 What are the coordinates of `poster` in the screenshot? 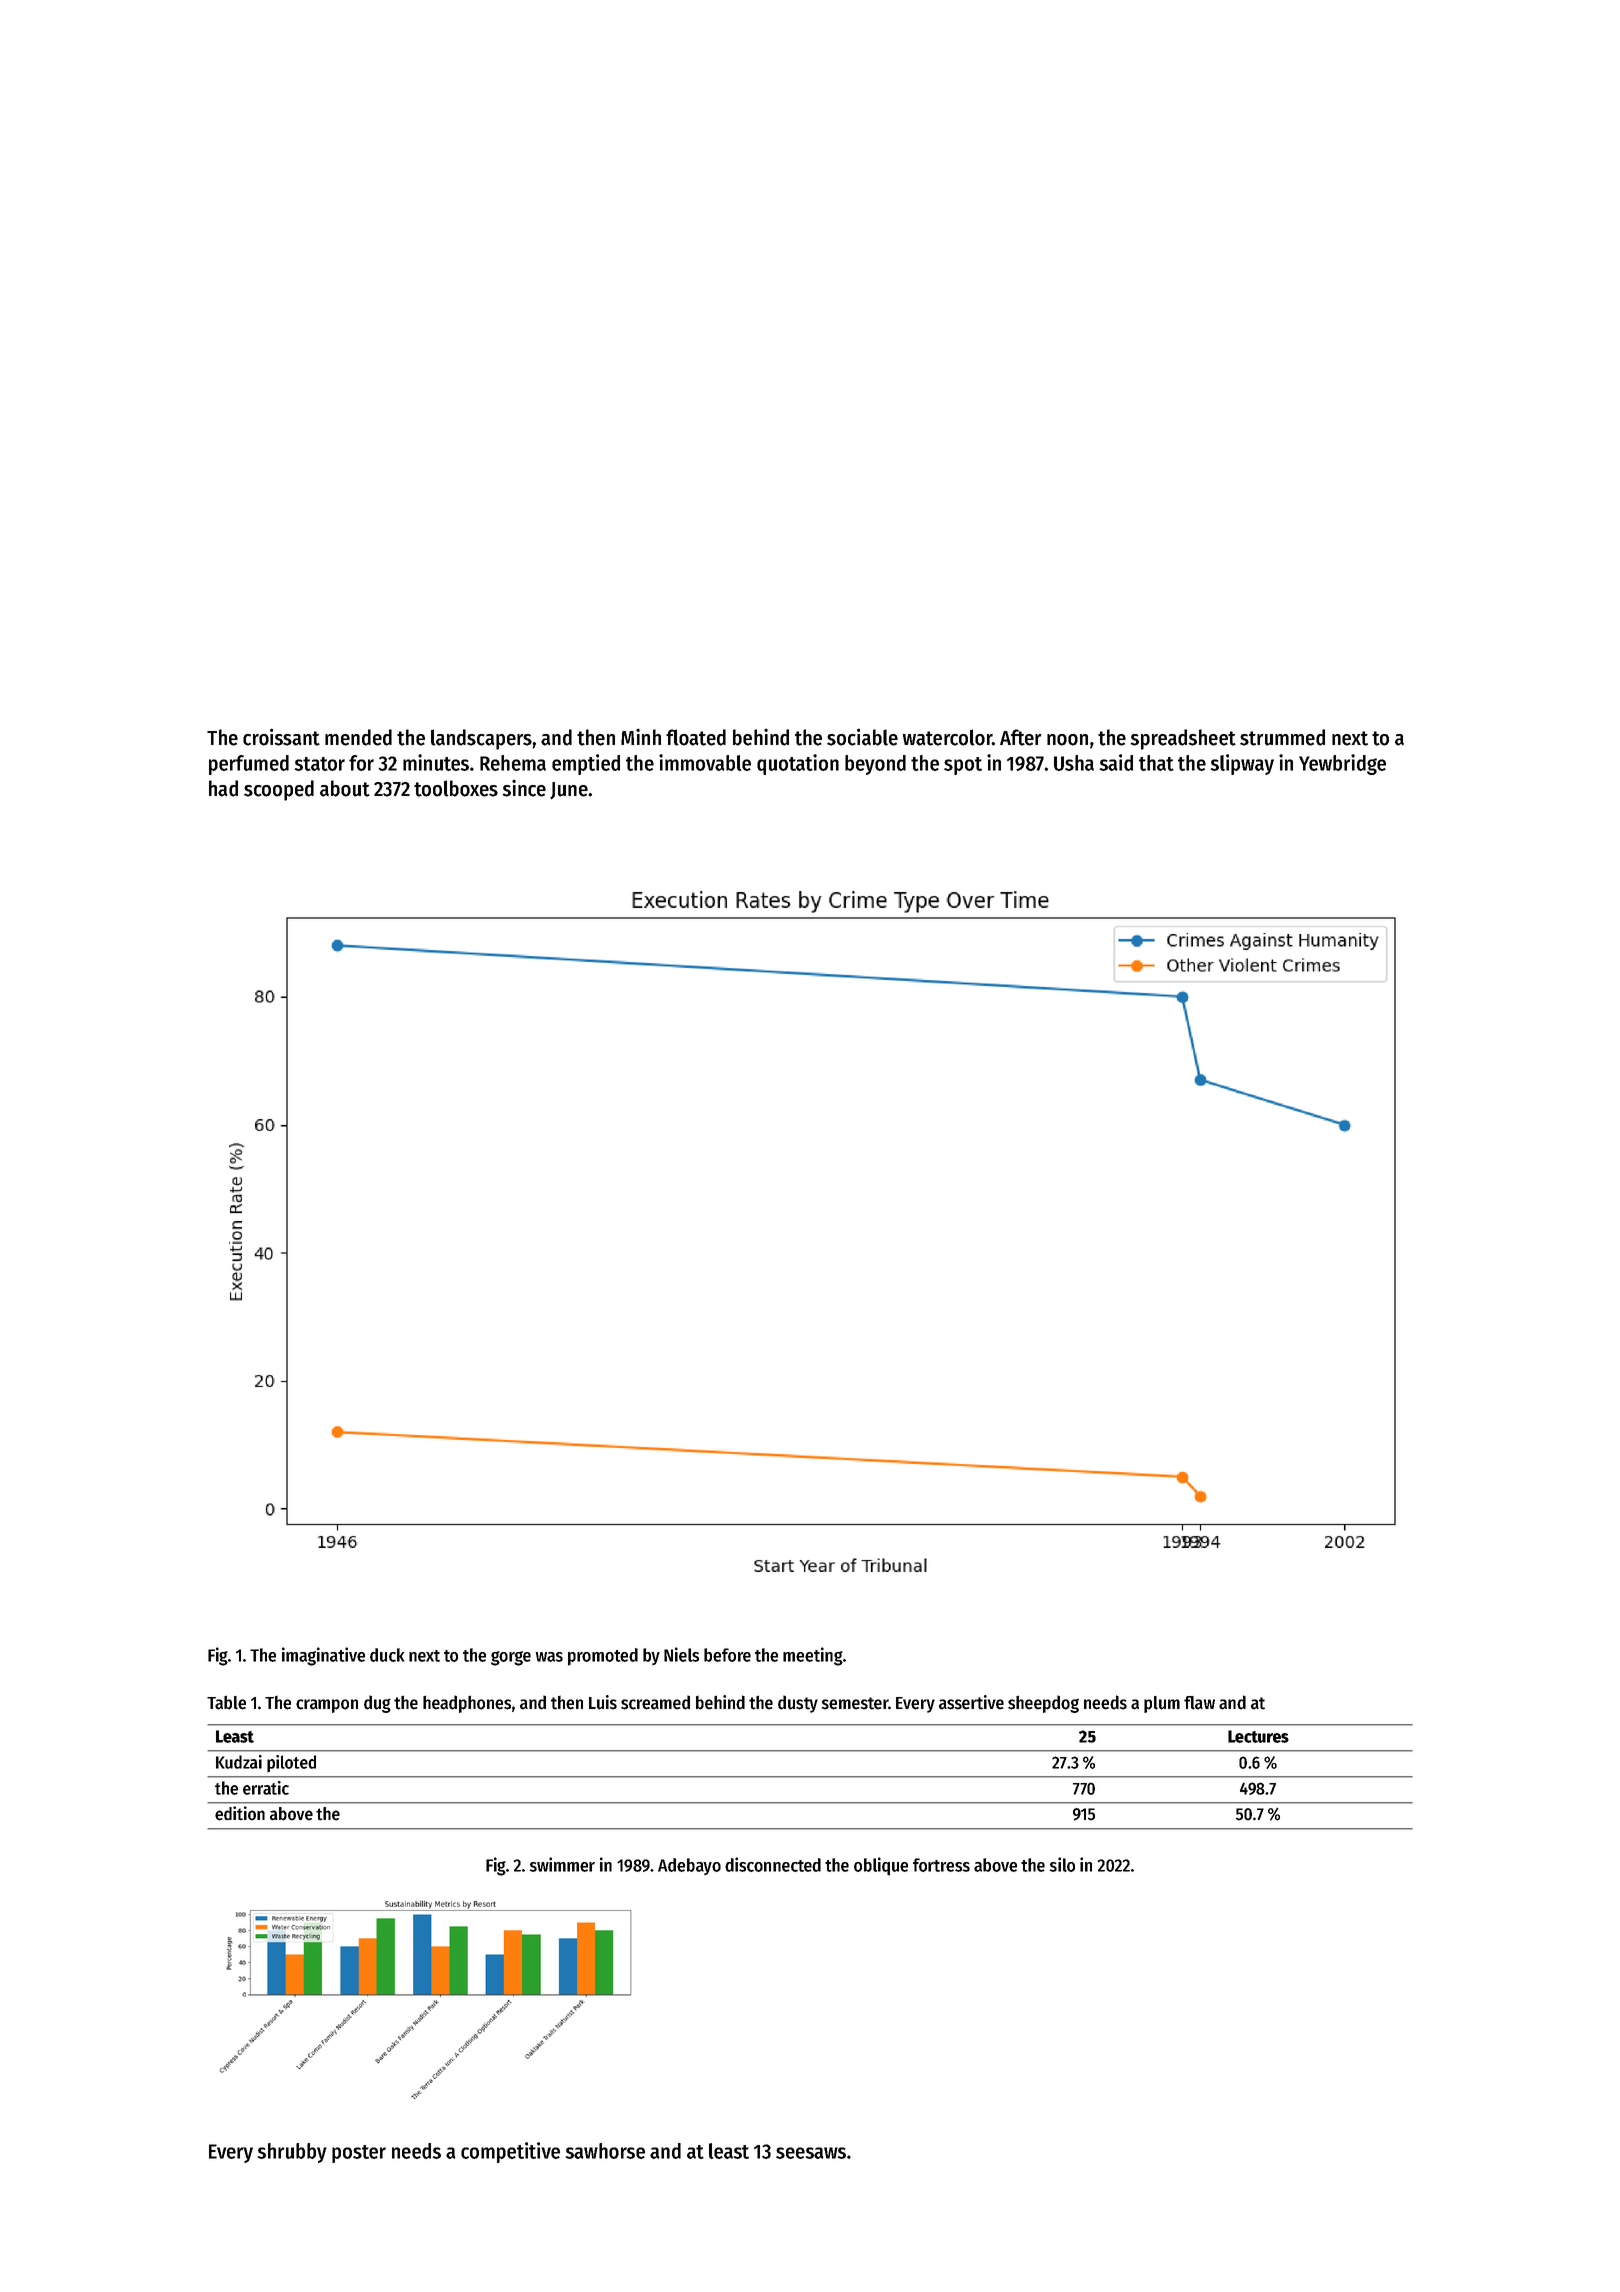 It's located at (359, 2154).
